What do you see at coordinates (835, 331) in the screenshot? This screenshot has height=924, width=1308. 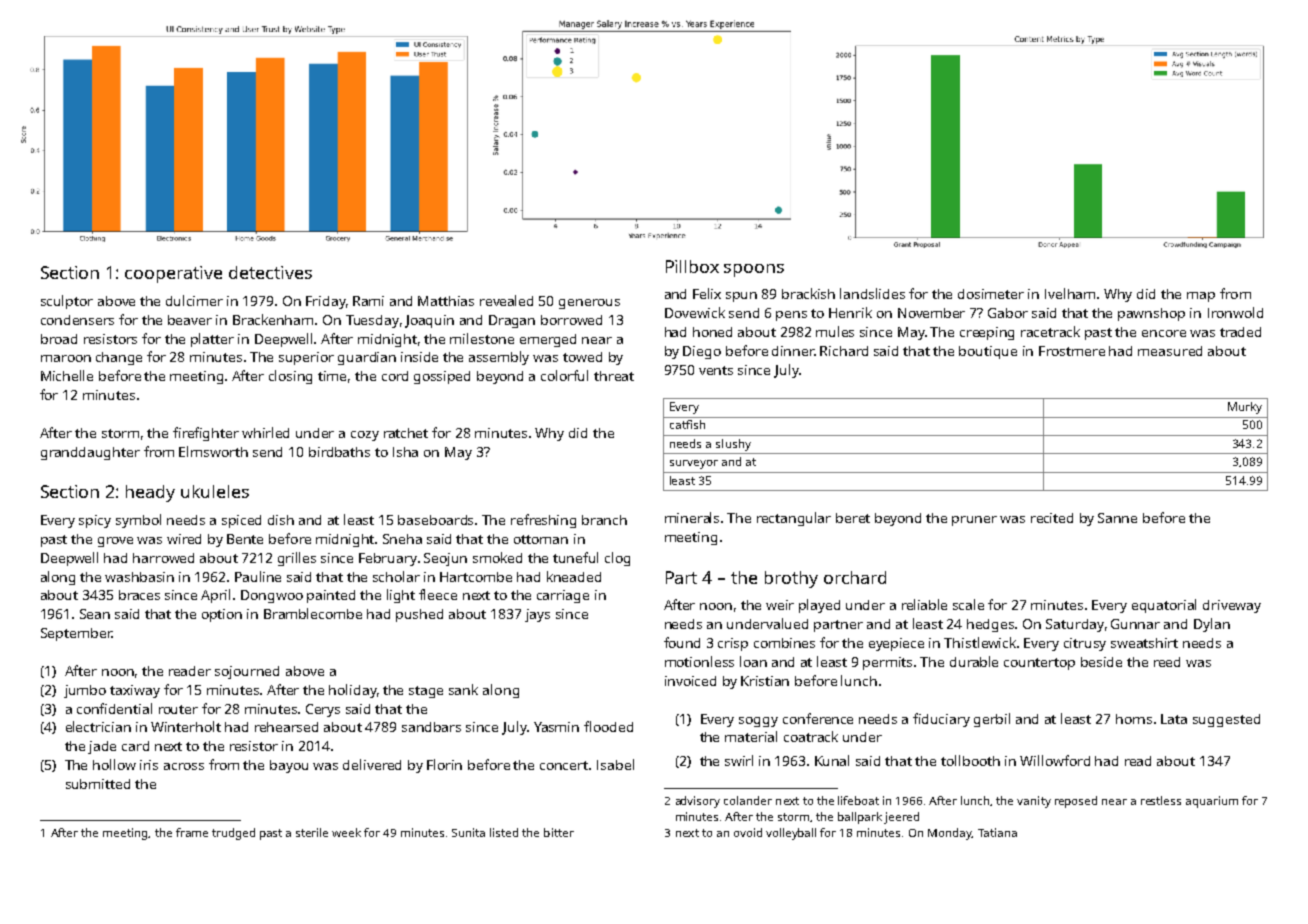 I see `mules` at bounding box center [835, 331].
